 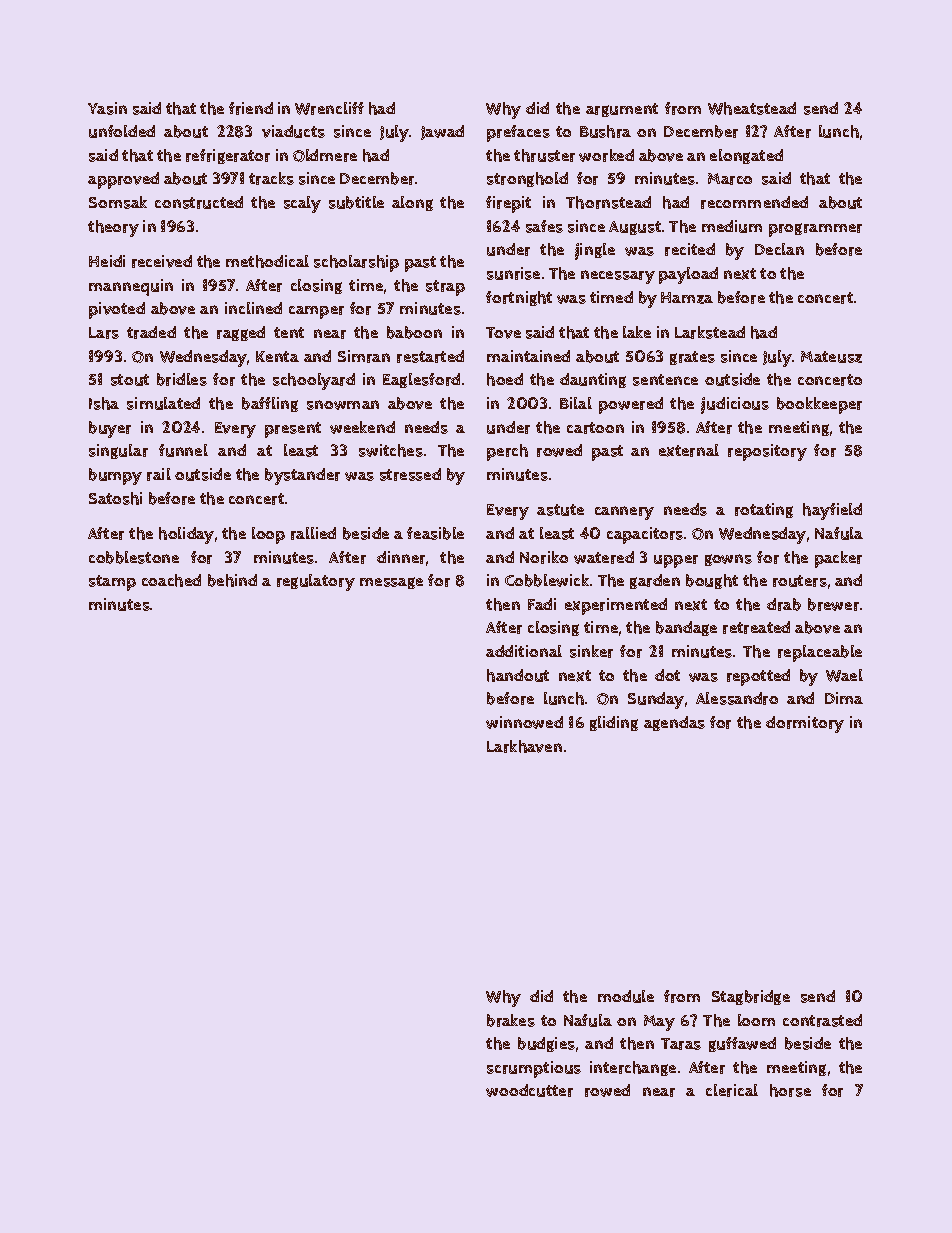 What do you see at coordinates (329, 108) in the screenshot?
I see `Wrencliff` at bounding box center [329, 108].
